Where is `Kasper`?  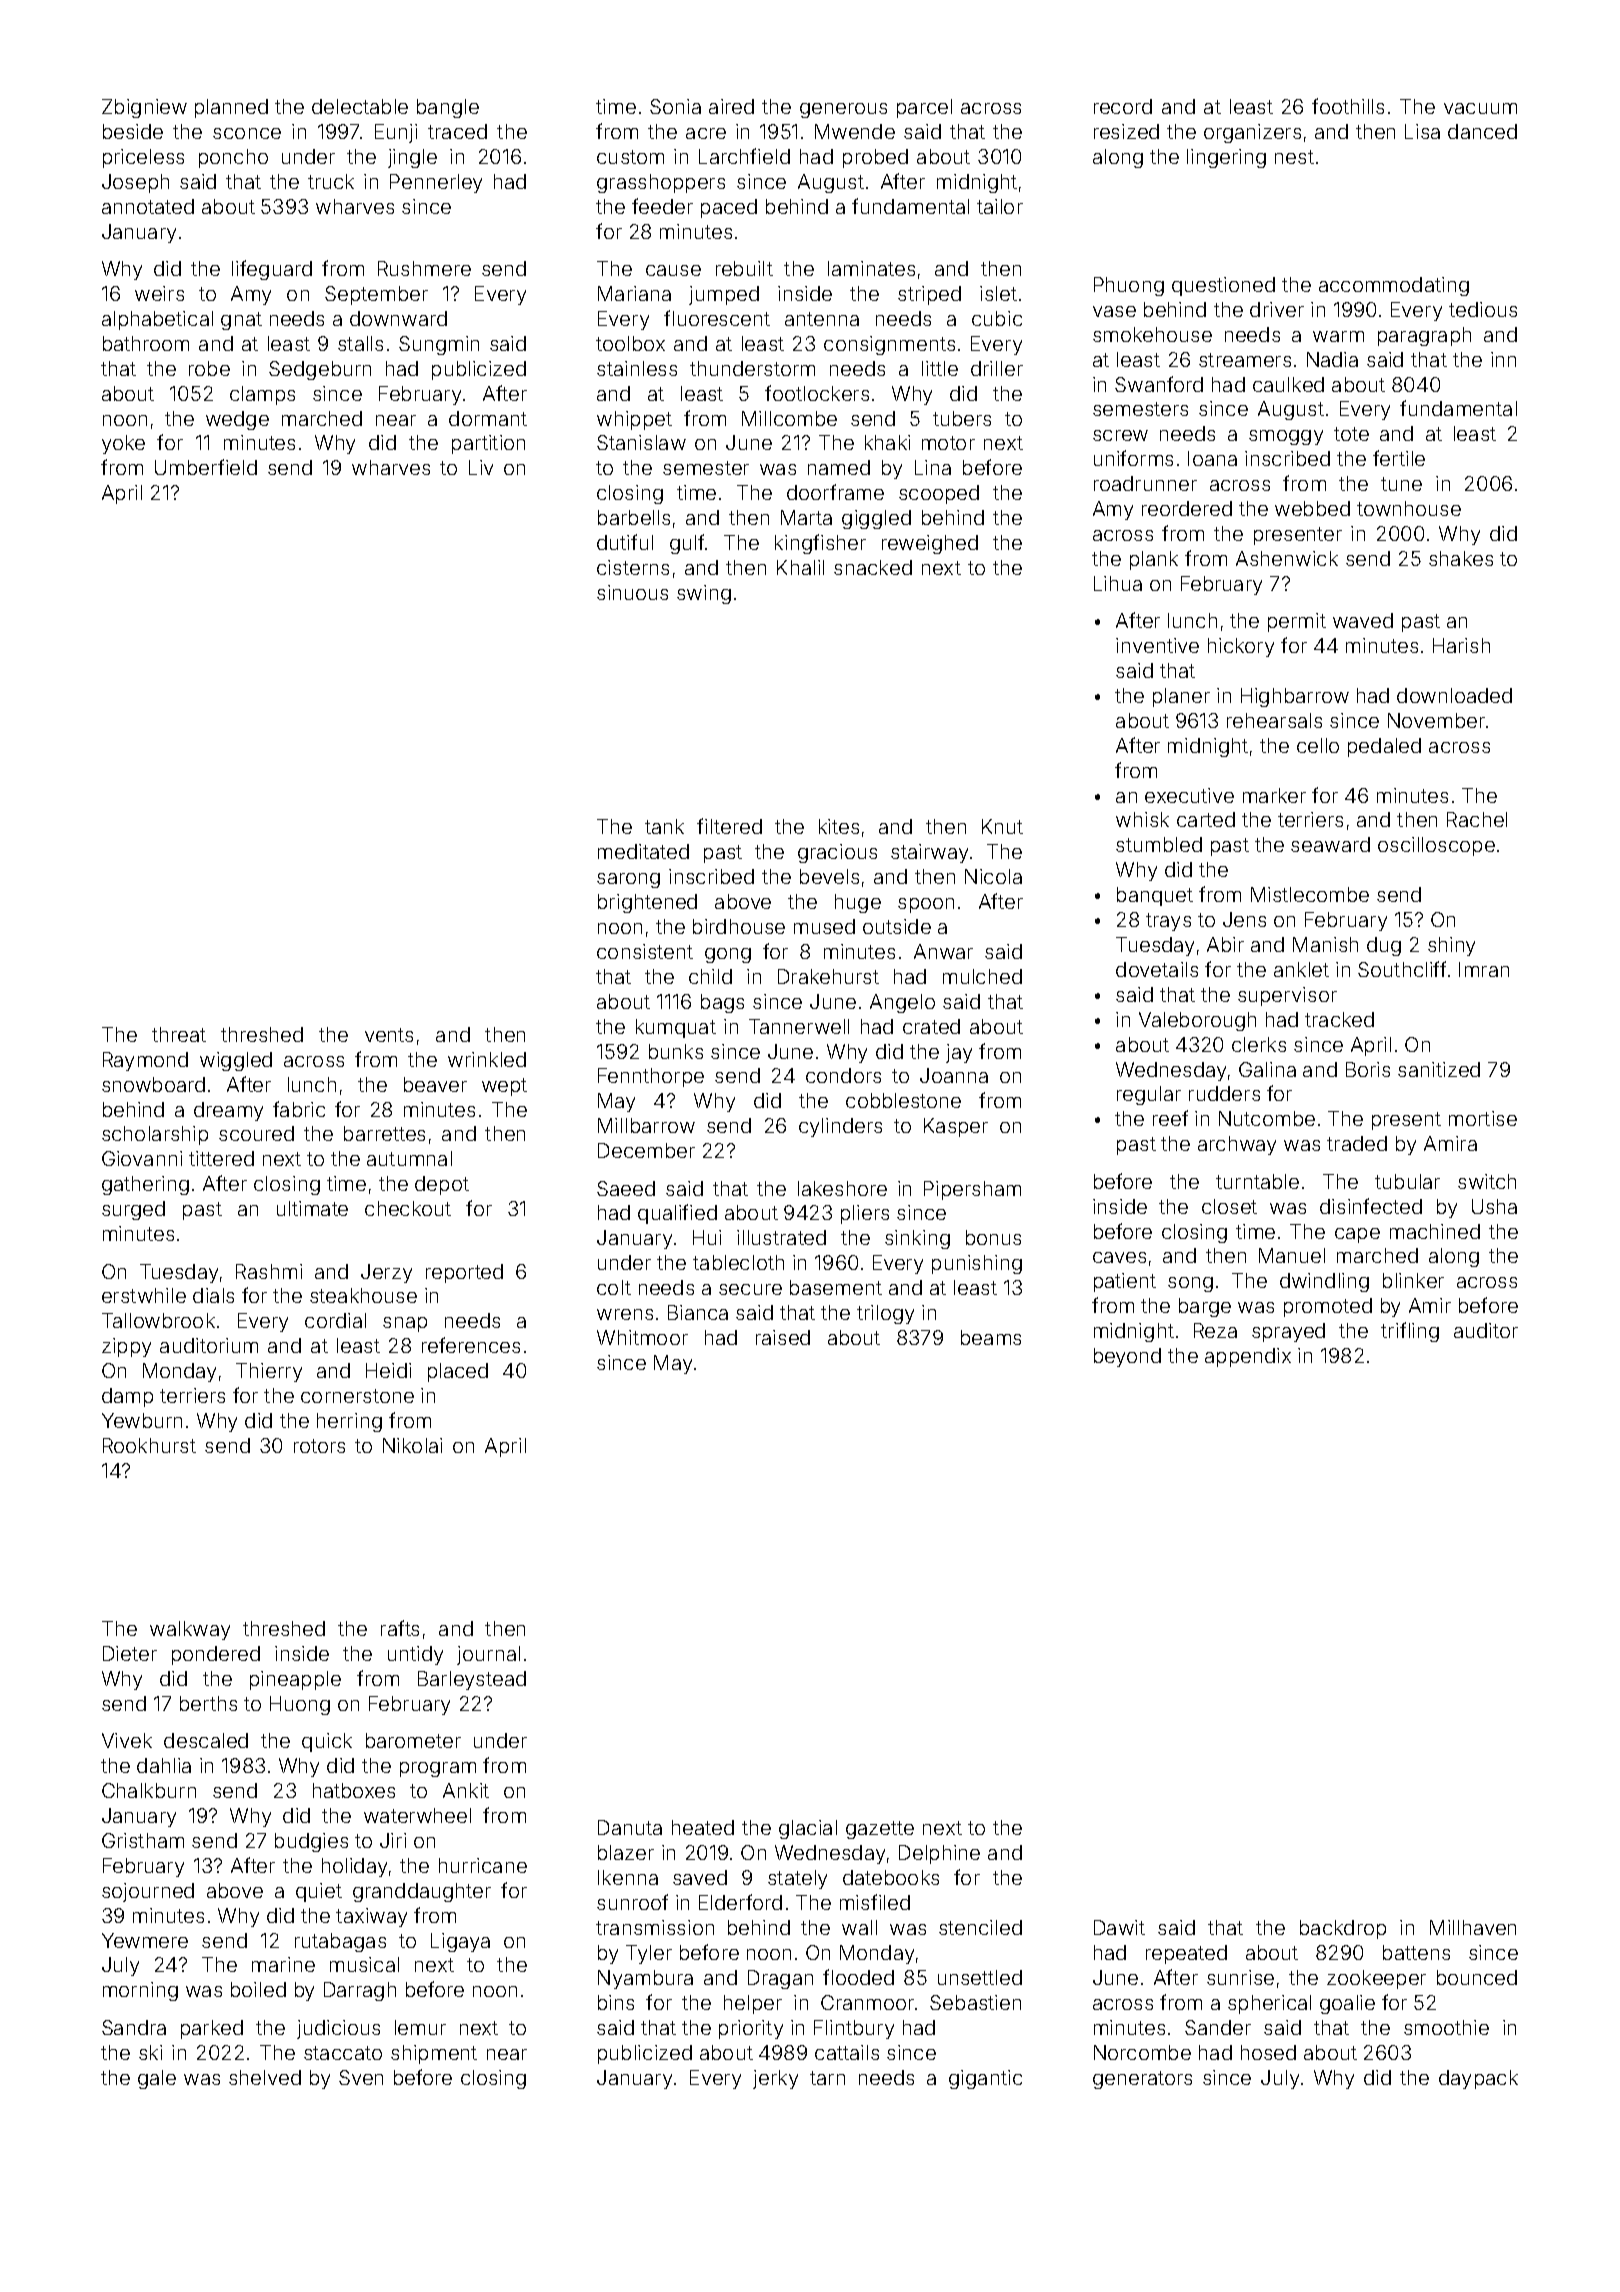 Kasper is located at coordinates (956, 1127).
